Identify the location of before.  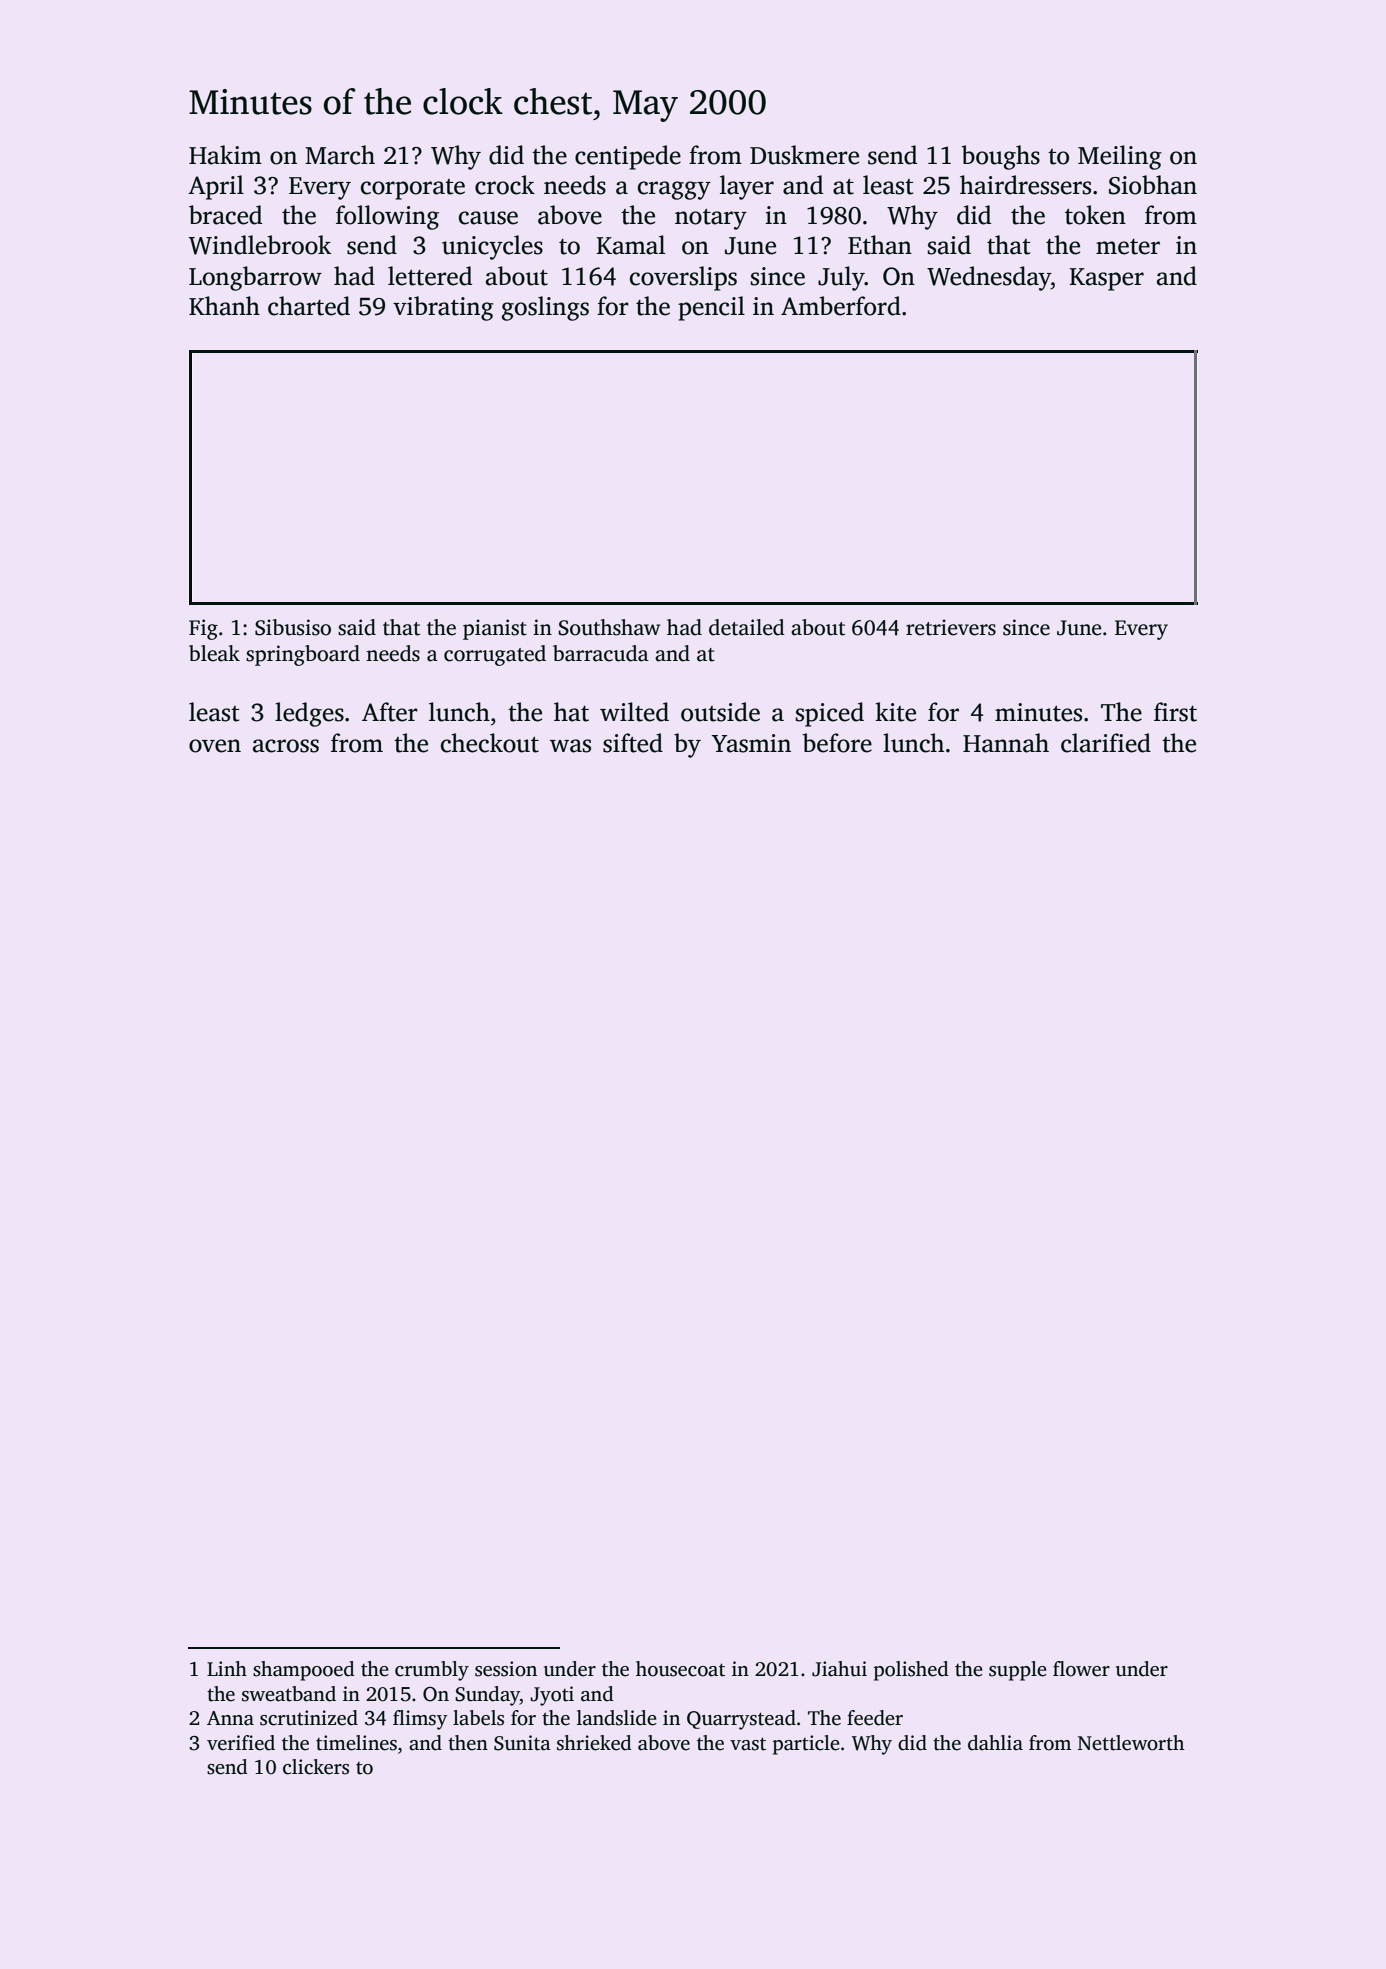
(837, 743).
